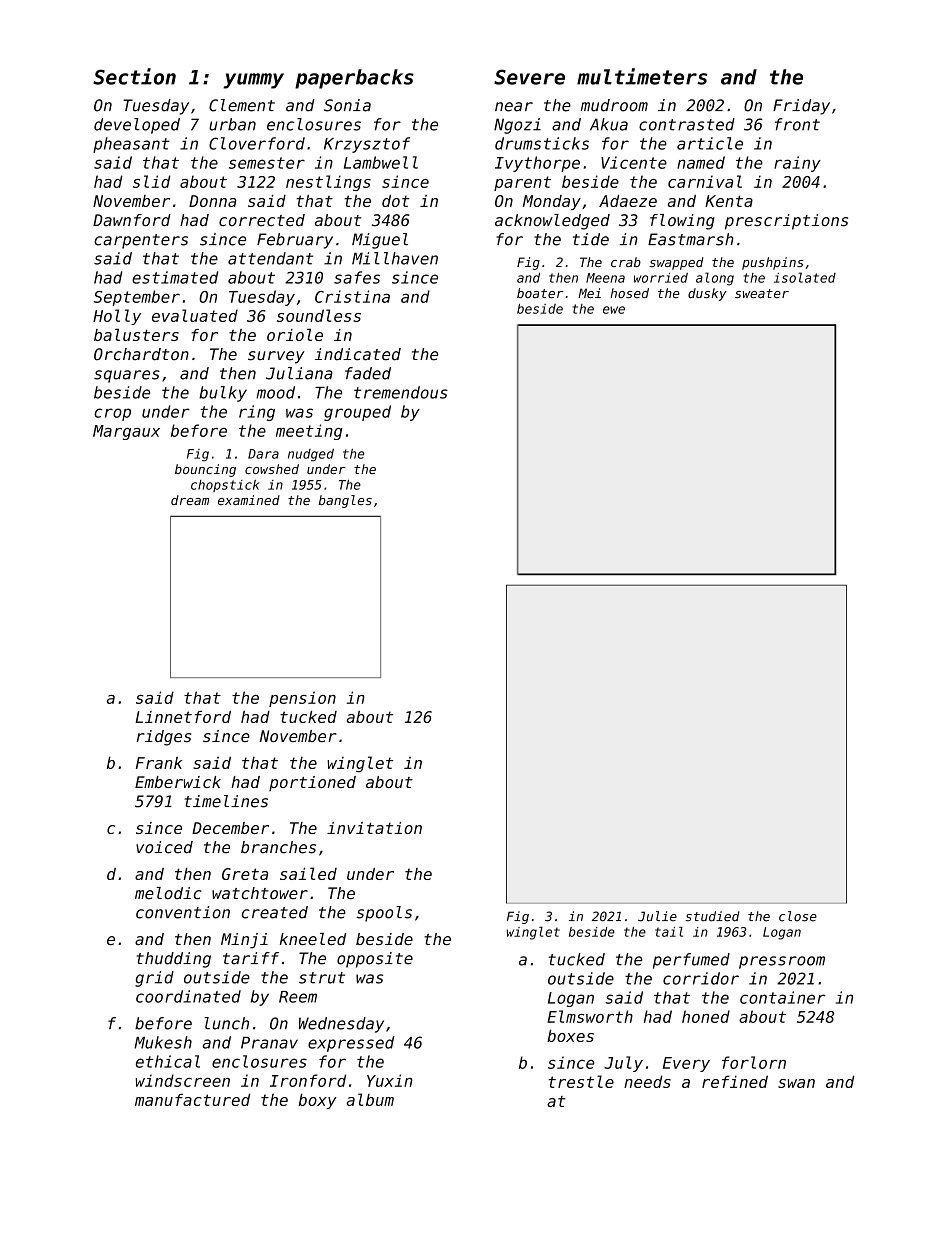  Describe the element at coordinates (183, 717) in the screenshot. I see `Linnetford` at that location.
